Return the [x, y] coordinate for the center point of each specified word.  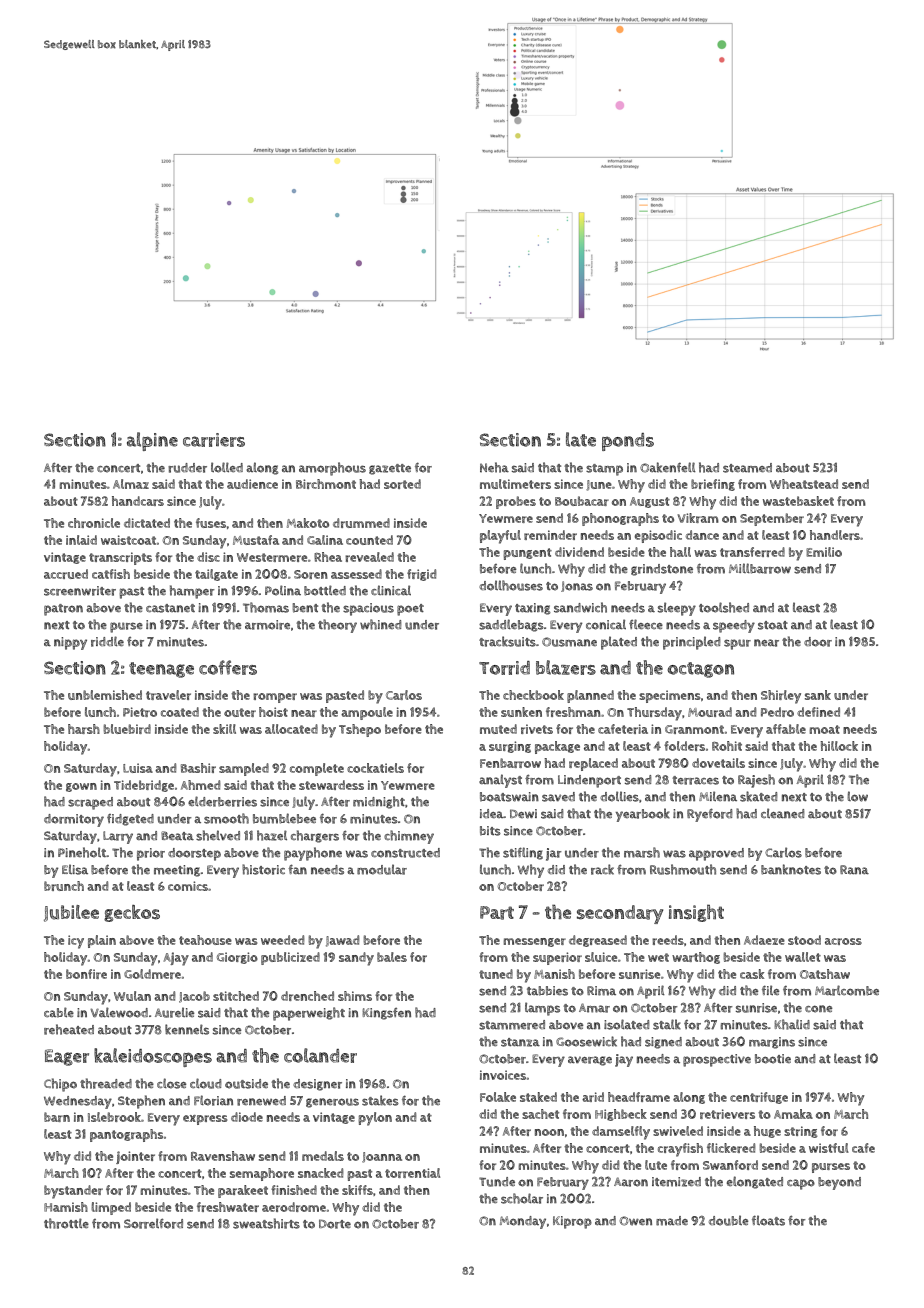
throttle [66, 1223]
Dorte [335, 1224]
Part [497, 913]
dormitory [74, 820]
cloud [205, 1083]
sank [818, 695]
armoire [267, 625]
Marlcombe [847, 990]
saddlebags [511, 625]
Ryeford [709, 815]
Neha [494, 467]
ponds [628, 442]
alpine [152, 441]
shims [355, 996]
